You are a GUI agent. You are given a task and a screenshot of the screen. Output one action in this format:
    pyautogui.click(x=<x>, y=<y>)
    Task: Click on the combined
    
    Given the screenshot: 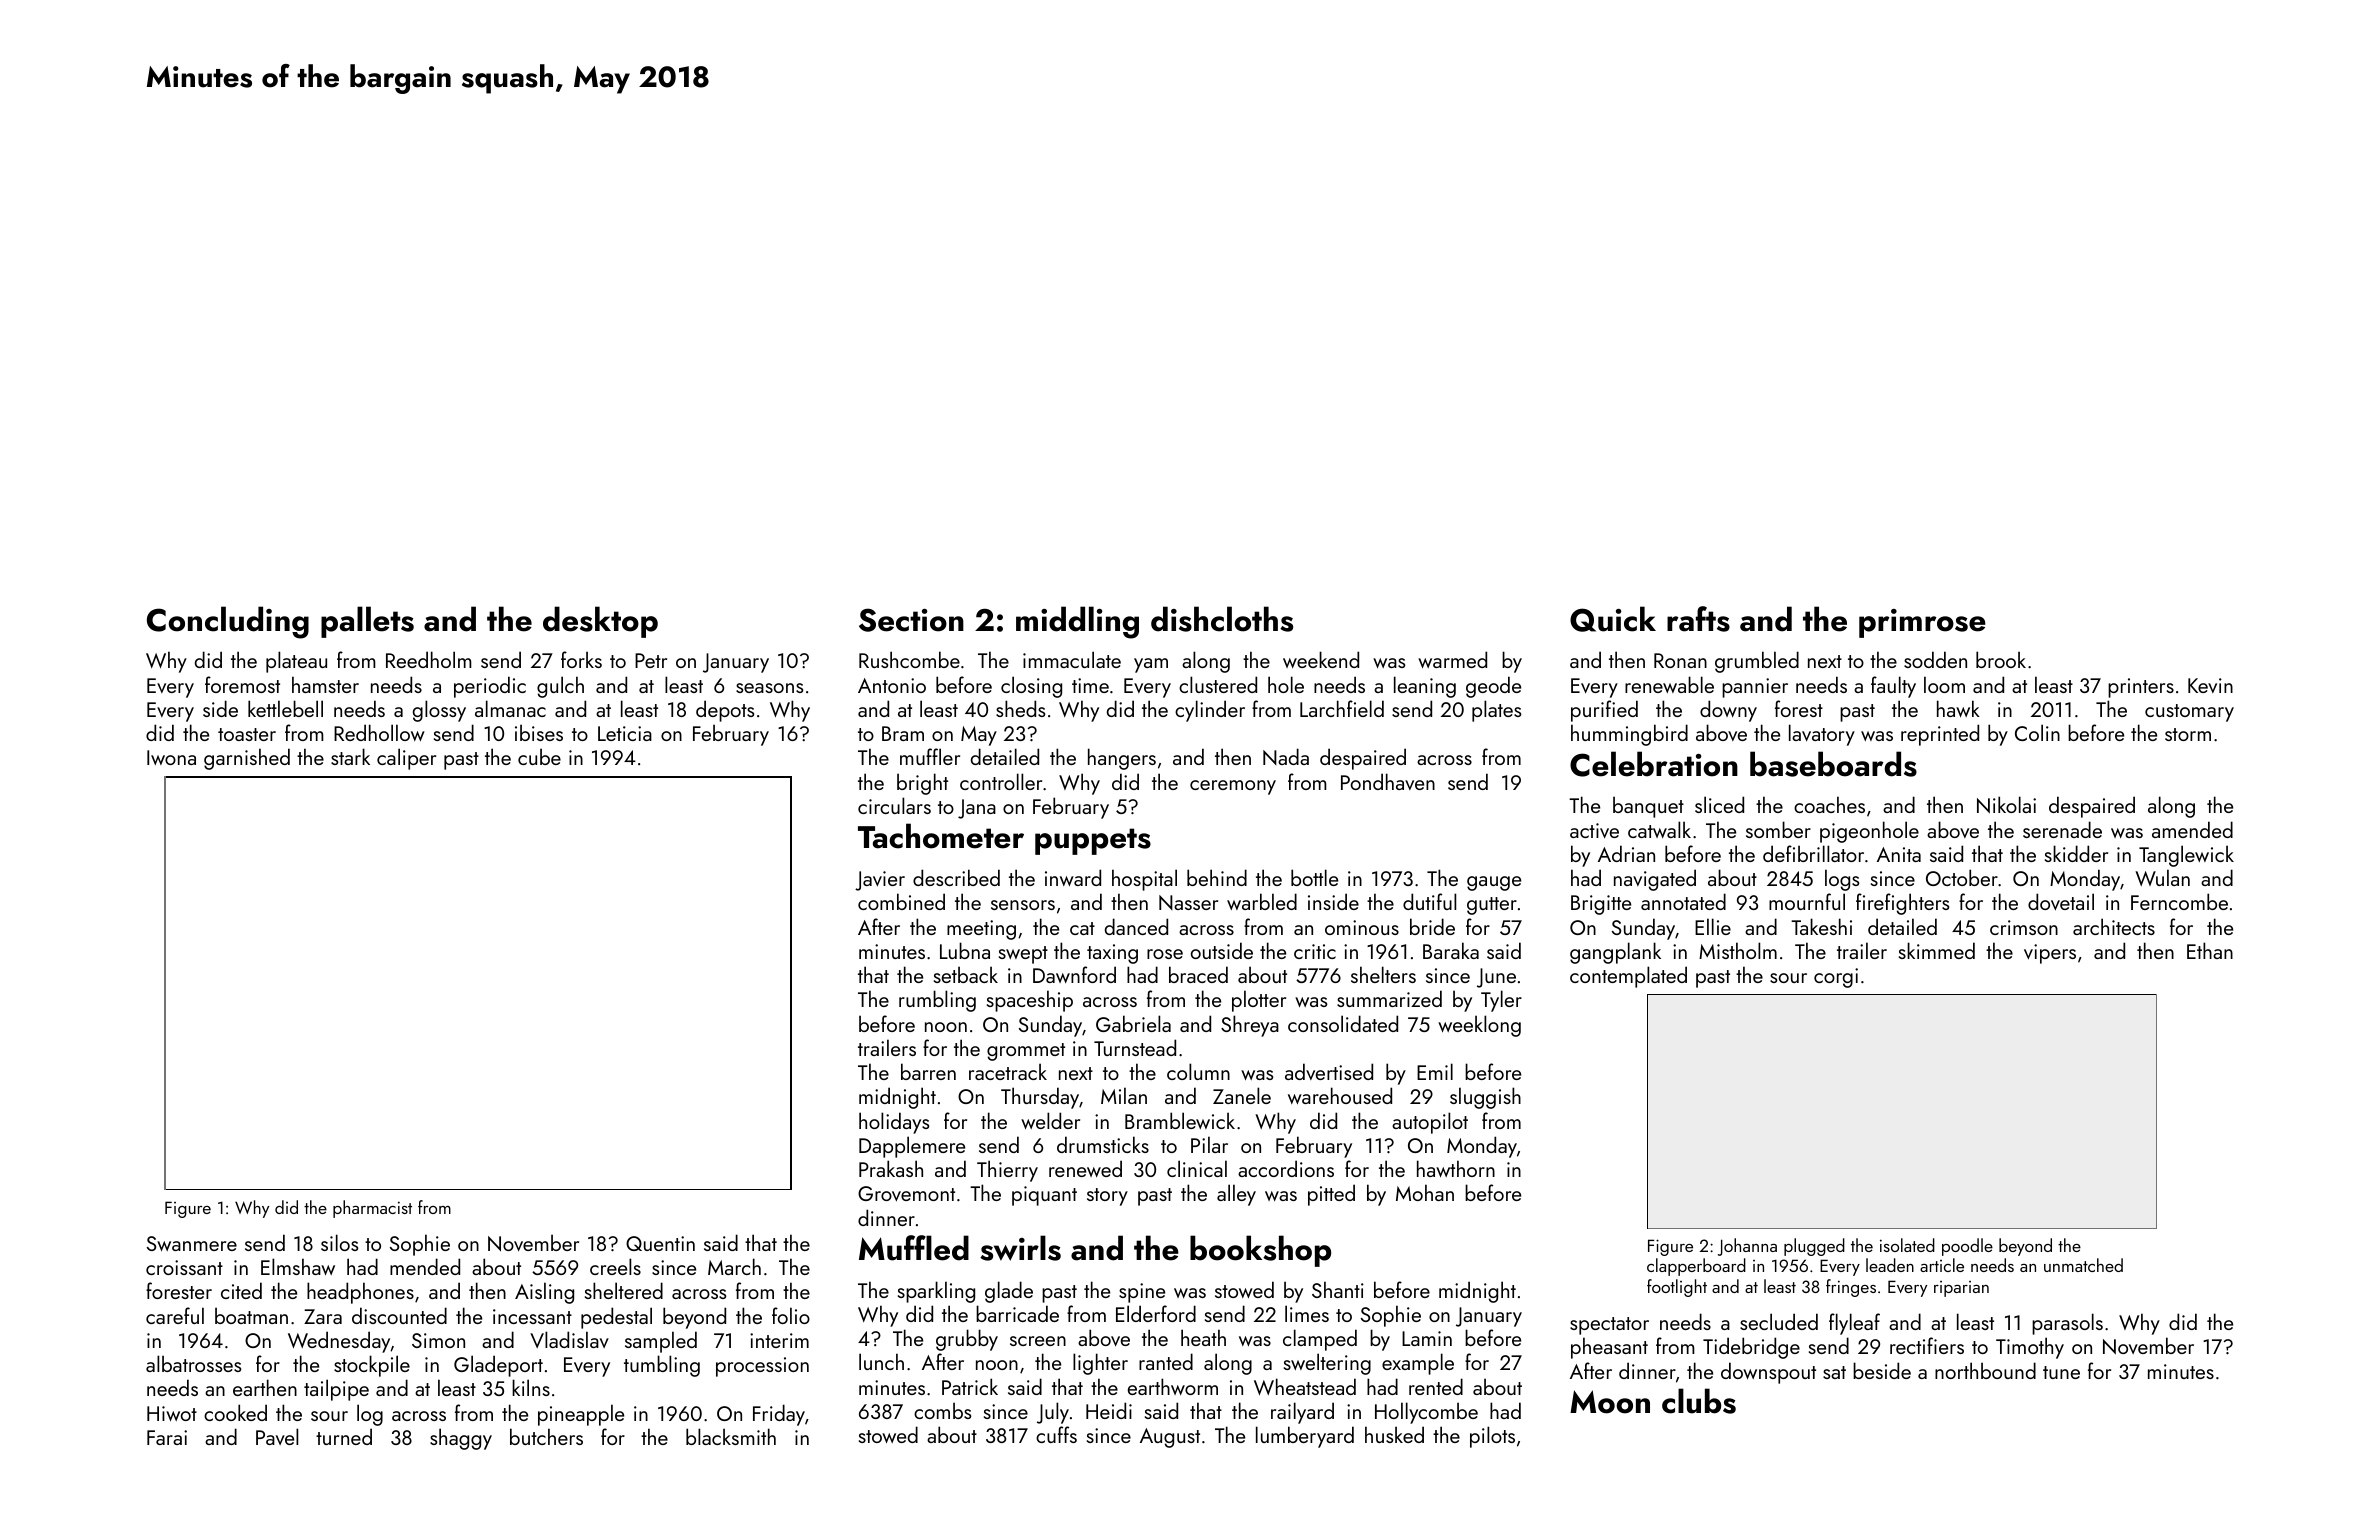 What is the action you would take?
    pyautogui.click(x=901, y=901)
